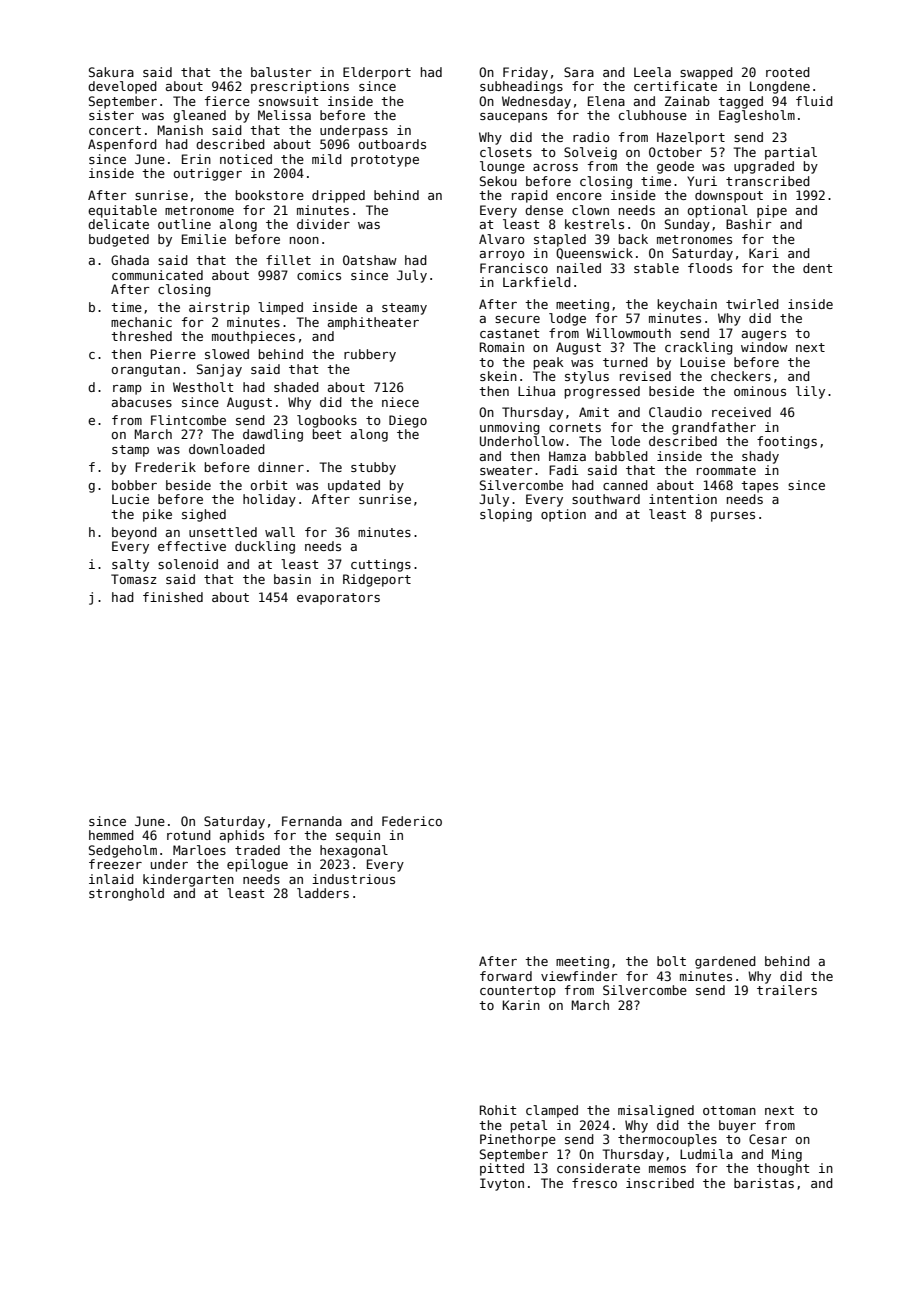 The image size is (924, 1308). What do you see at coordinates (817, 268) in the image?
I see `dent` at bounding box center [817, 268].
